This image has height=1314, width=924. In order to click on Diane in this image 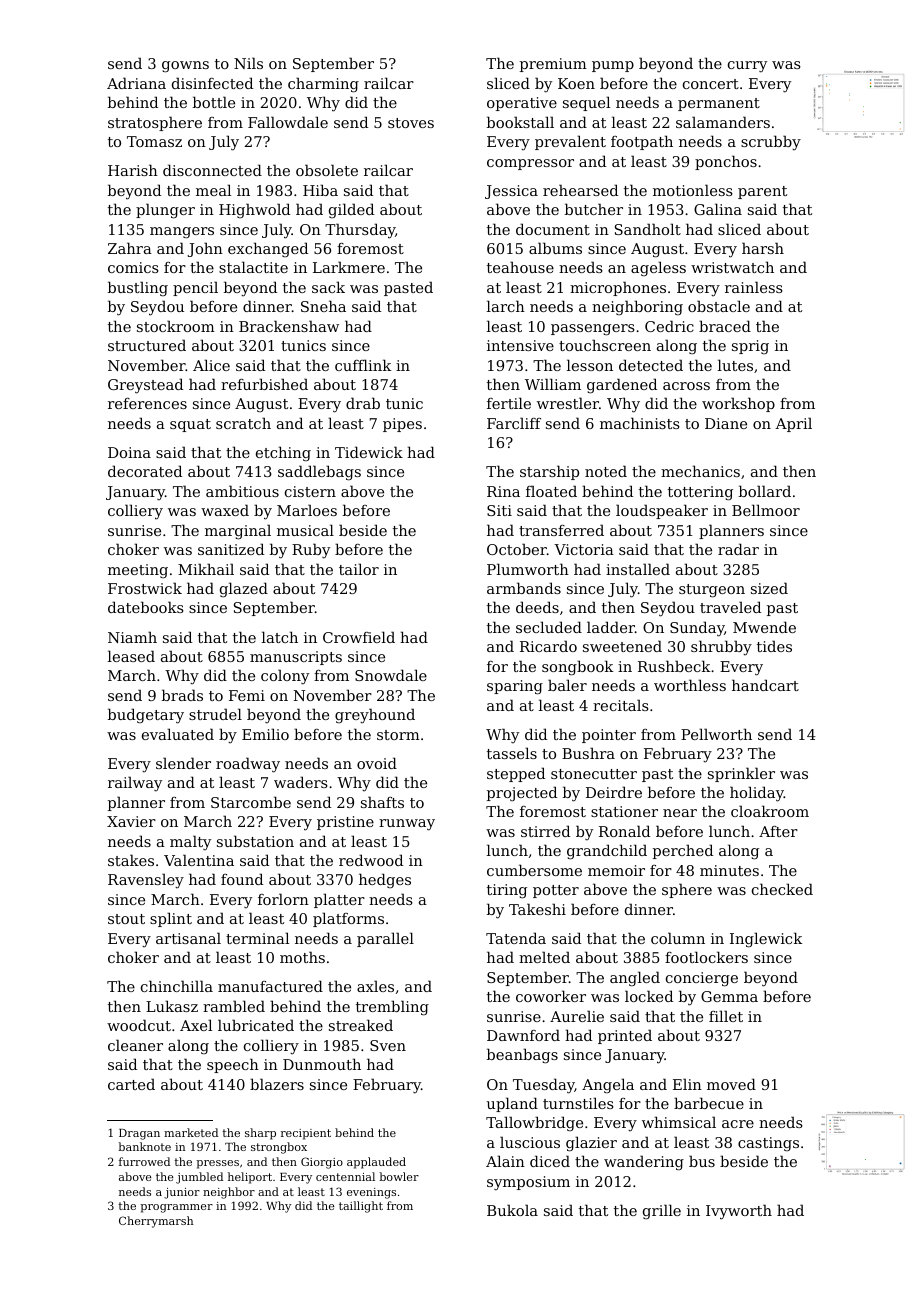, I will do `click(726, 423)`.
